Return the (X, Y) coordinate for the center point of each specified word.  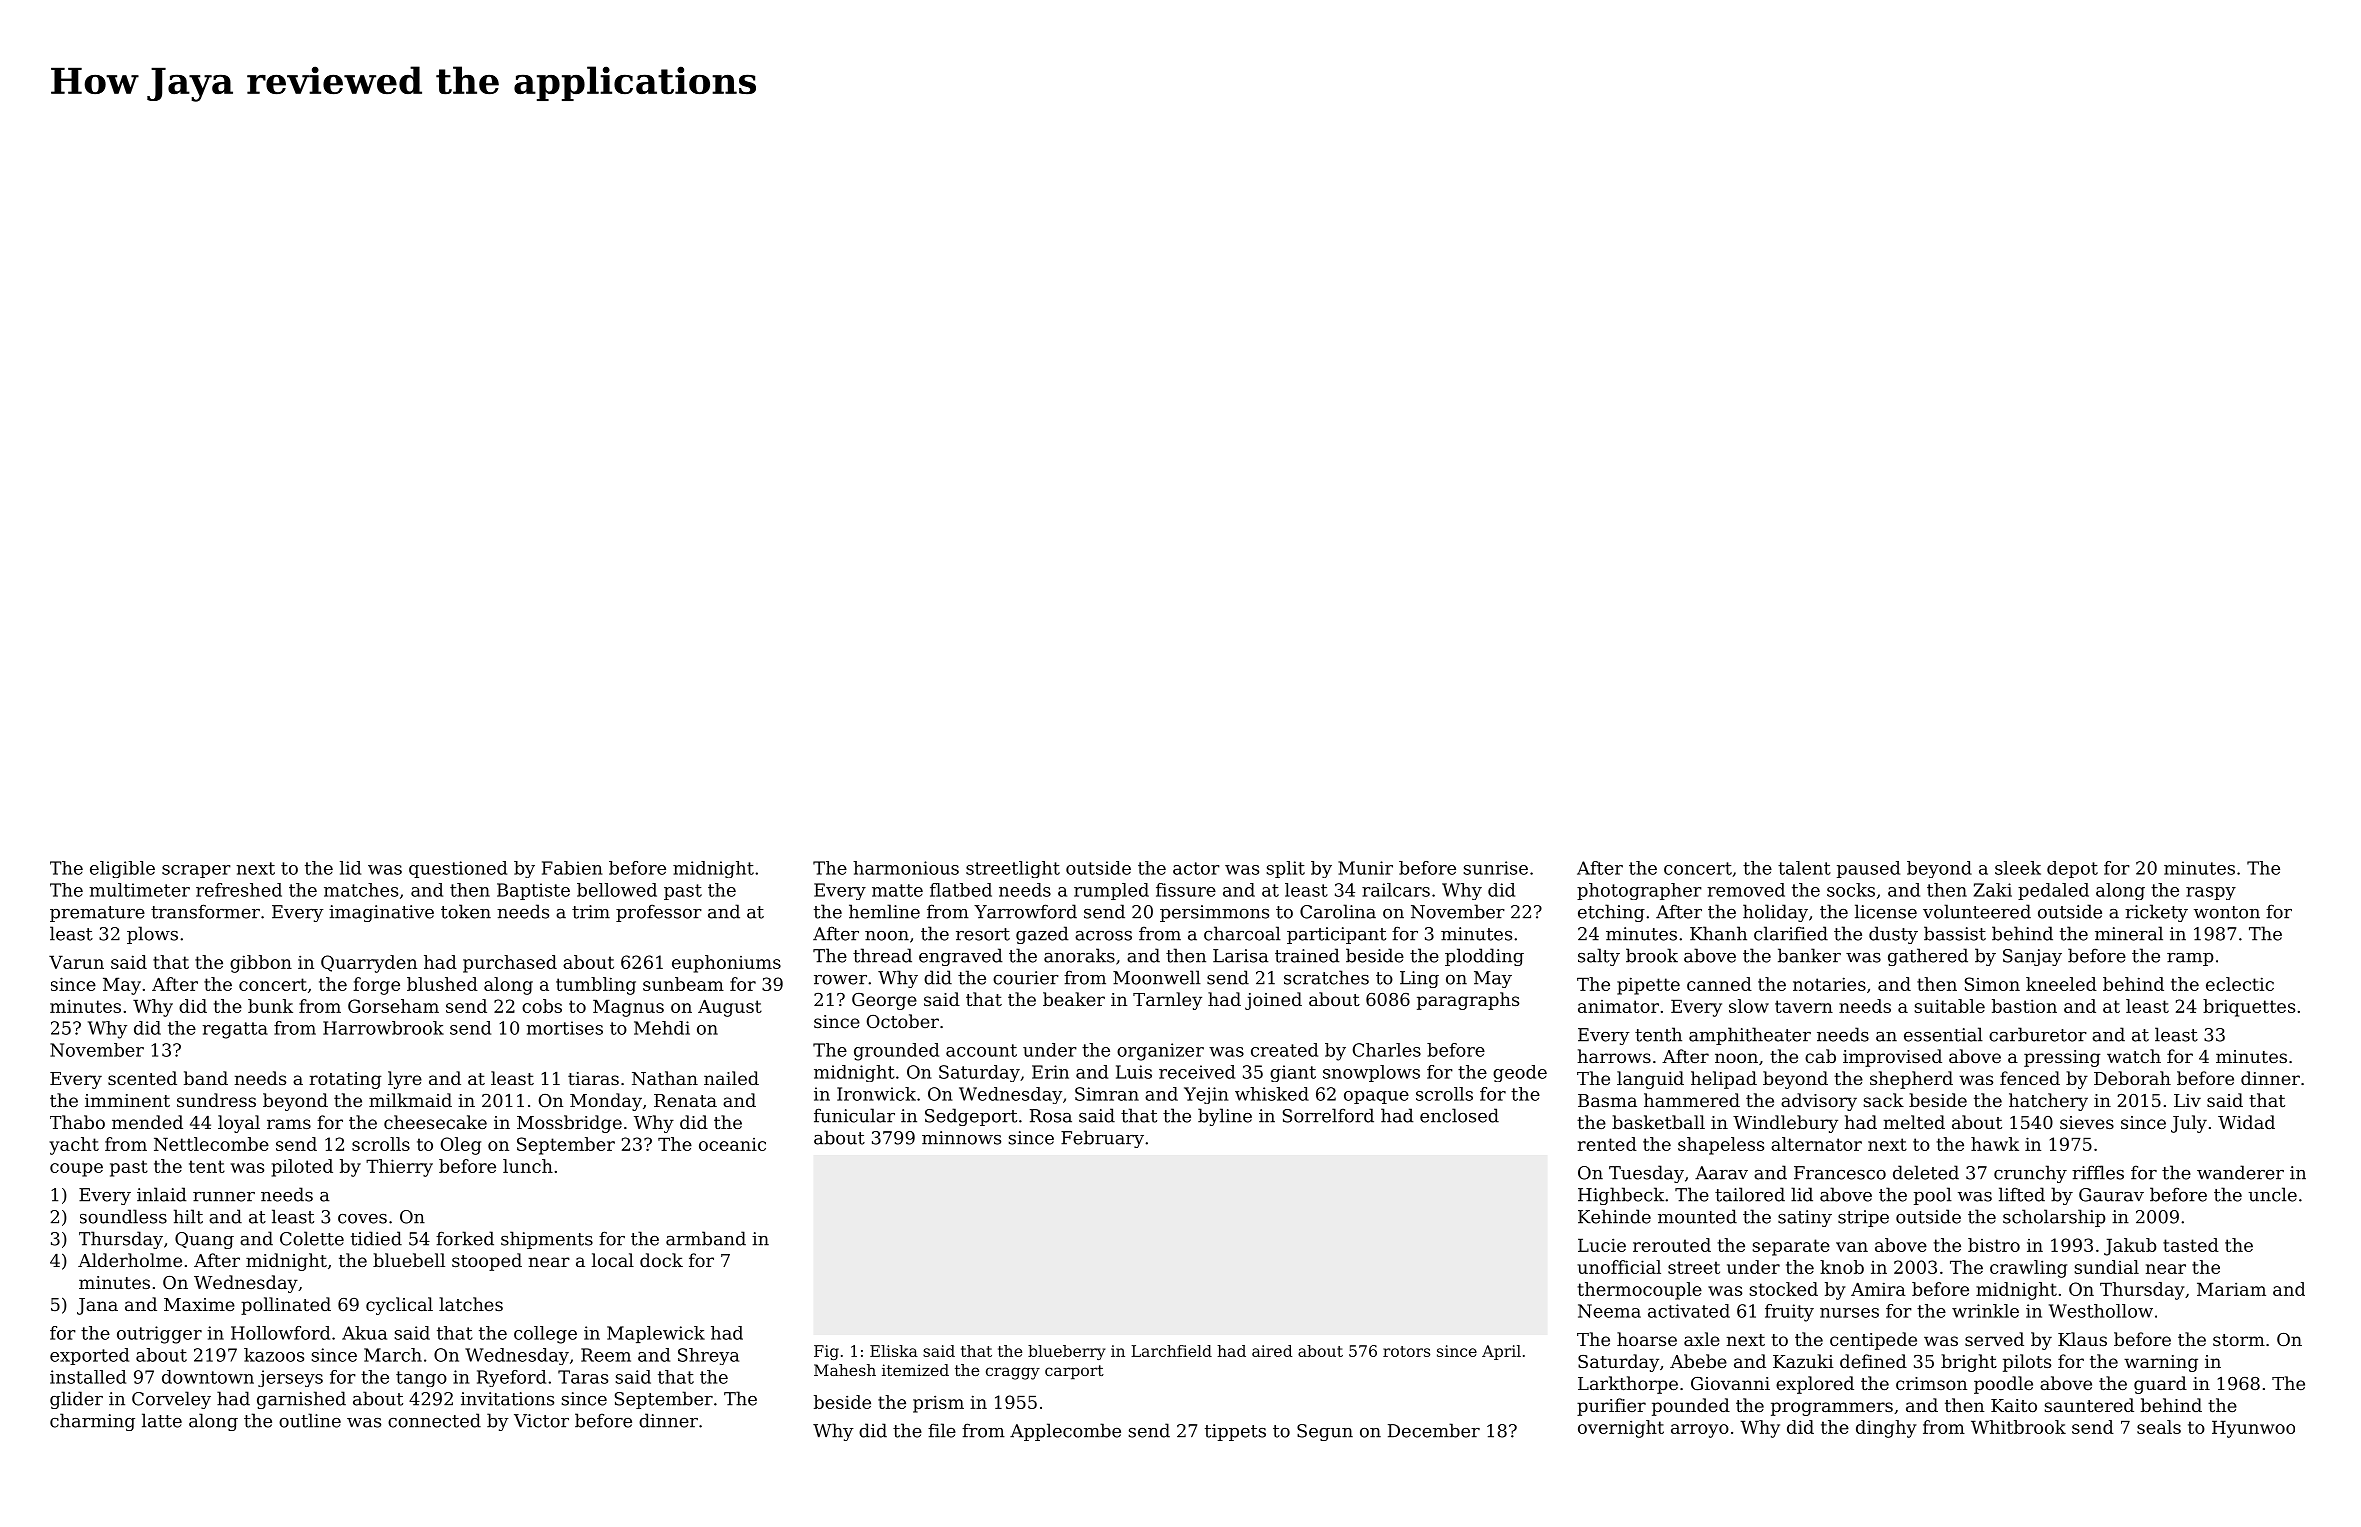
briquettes (2249, 1008)
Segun (1325, 1432)
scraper (196, 871)
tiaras (593, 1078)
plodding (1484, 957)
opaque (1376, 1097)
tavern (1804, 1006)
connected (434, 1420)
